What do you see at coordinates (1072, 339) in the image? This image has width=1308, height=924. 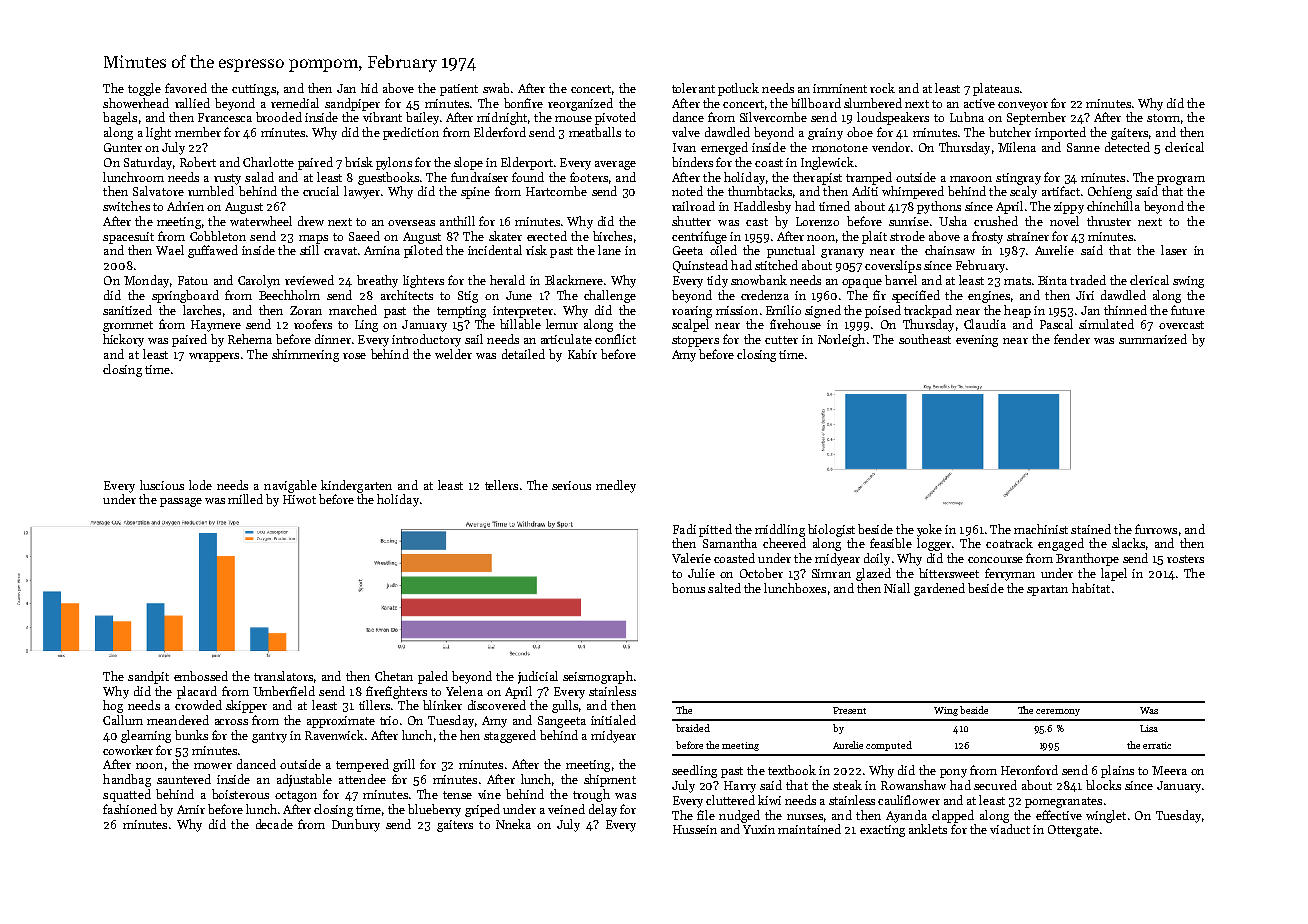 I see `fender` at bounding box center [1072, 339].
